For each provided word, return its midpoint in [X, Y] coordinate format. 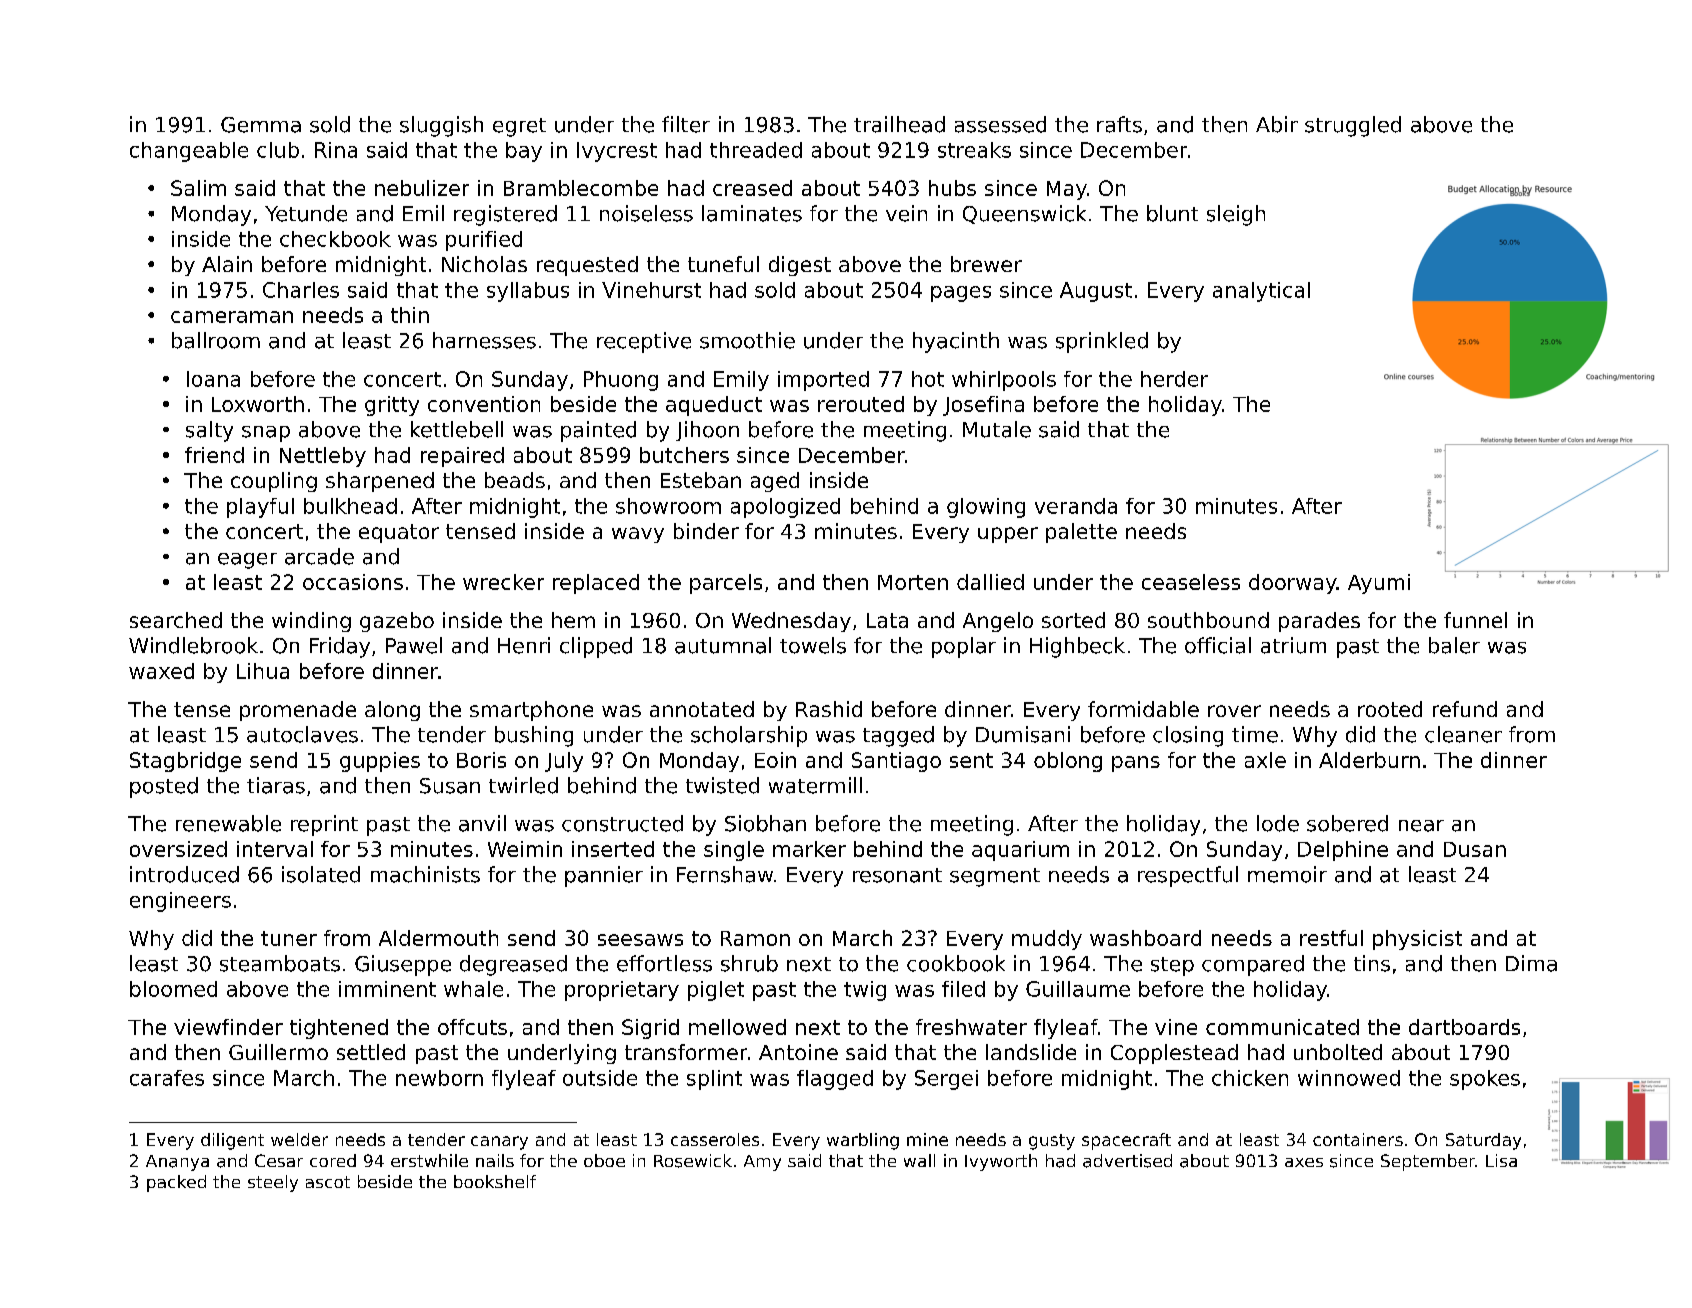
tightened [339, 1029]
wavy [638, 535]
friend [214, 455]
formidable [1143, 709]
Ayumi [1379, 584]
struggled [1353, 126]
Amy [762, 1163]
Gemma [261, 125]
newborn [439, 1078]
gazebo [397, 622]
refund [1465, 709]
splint [714, 1080]
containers [1358, 1139]
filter [686, 124]
